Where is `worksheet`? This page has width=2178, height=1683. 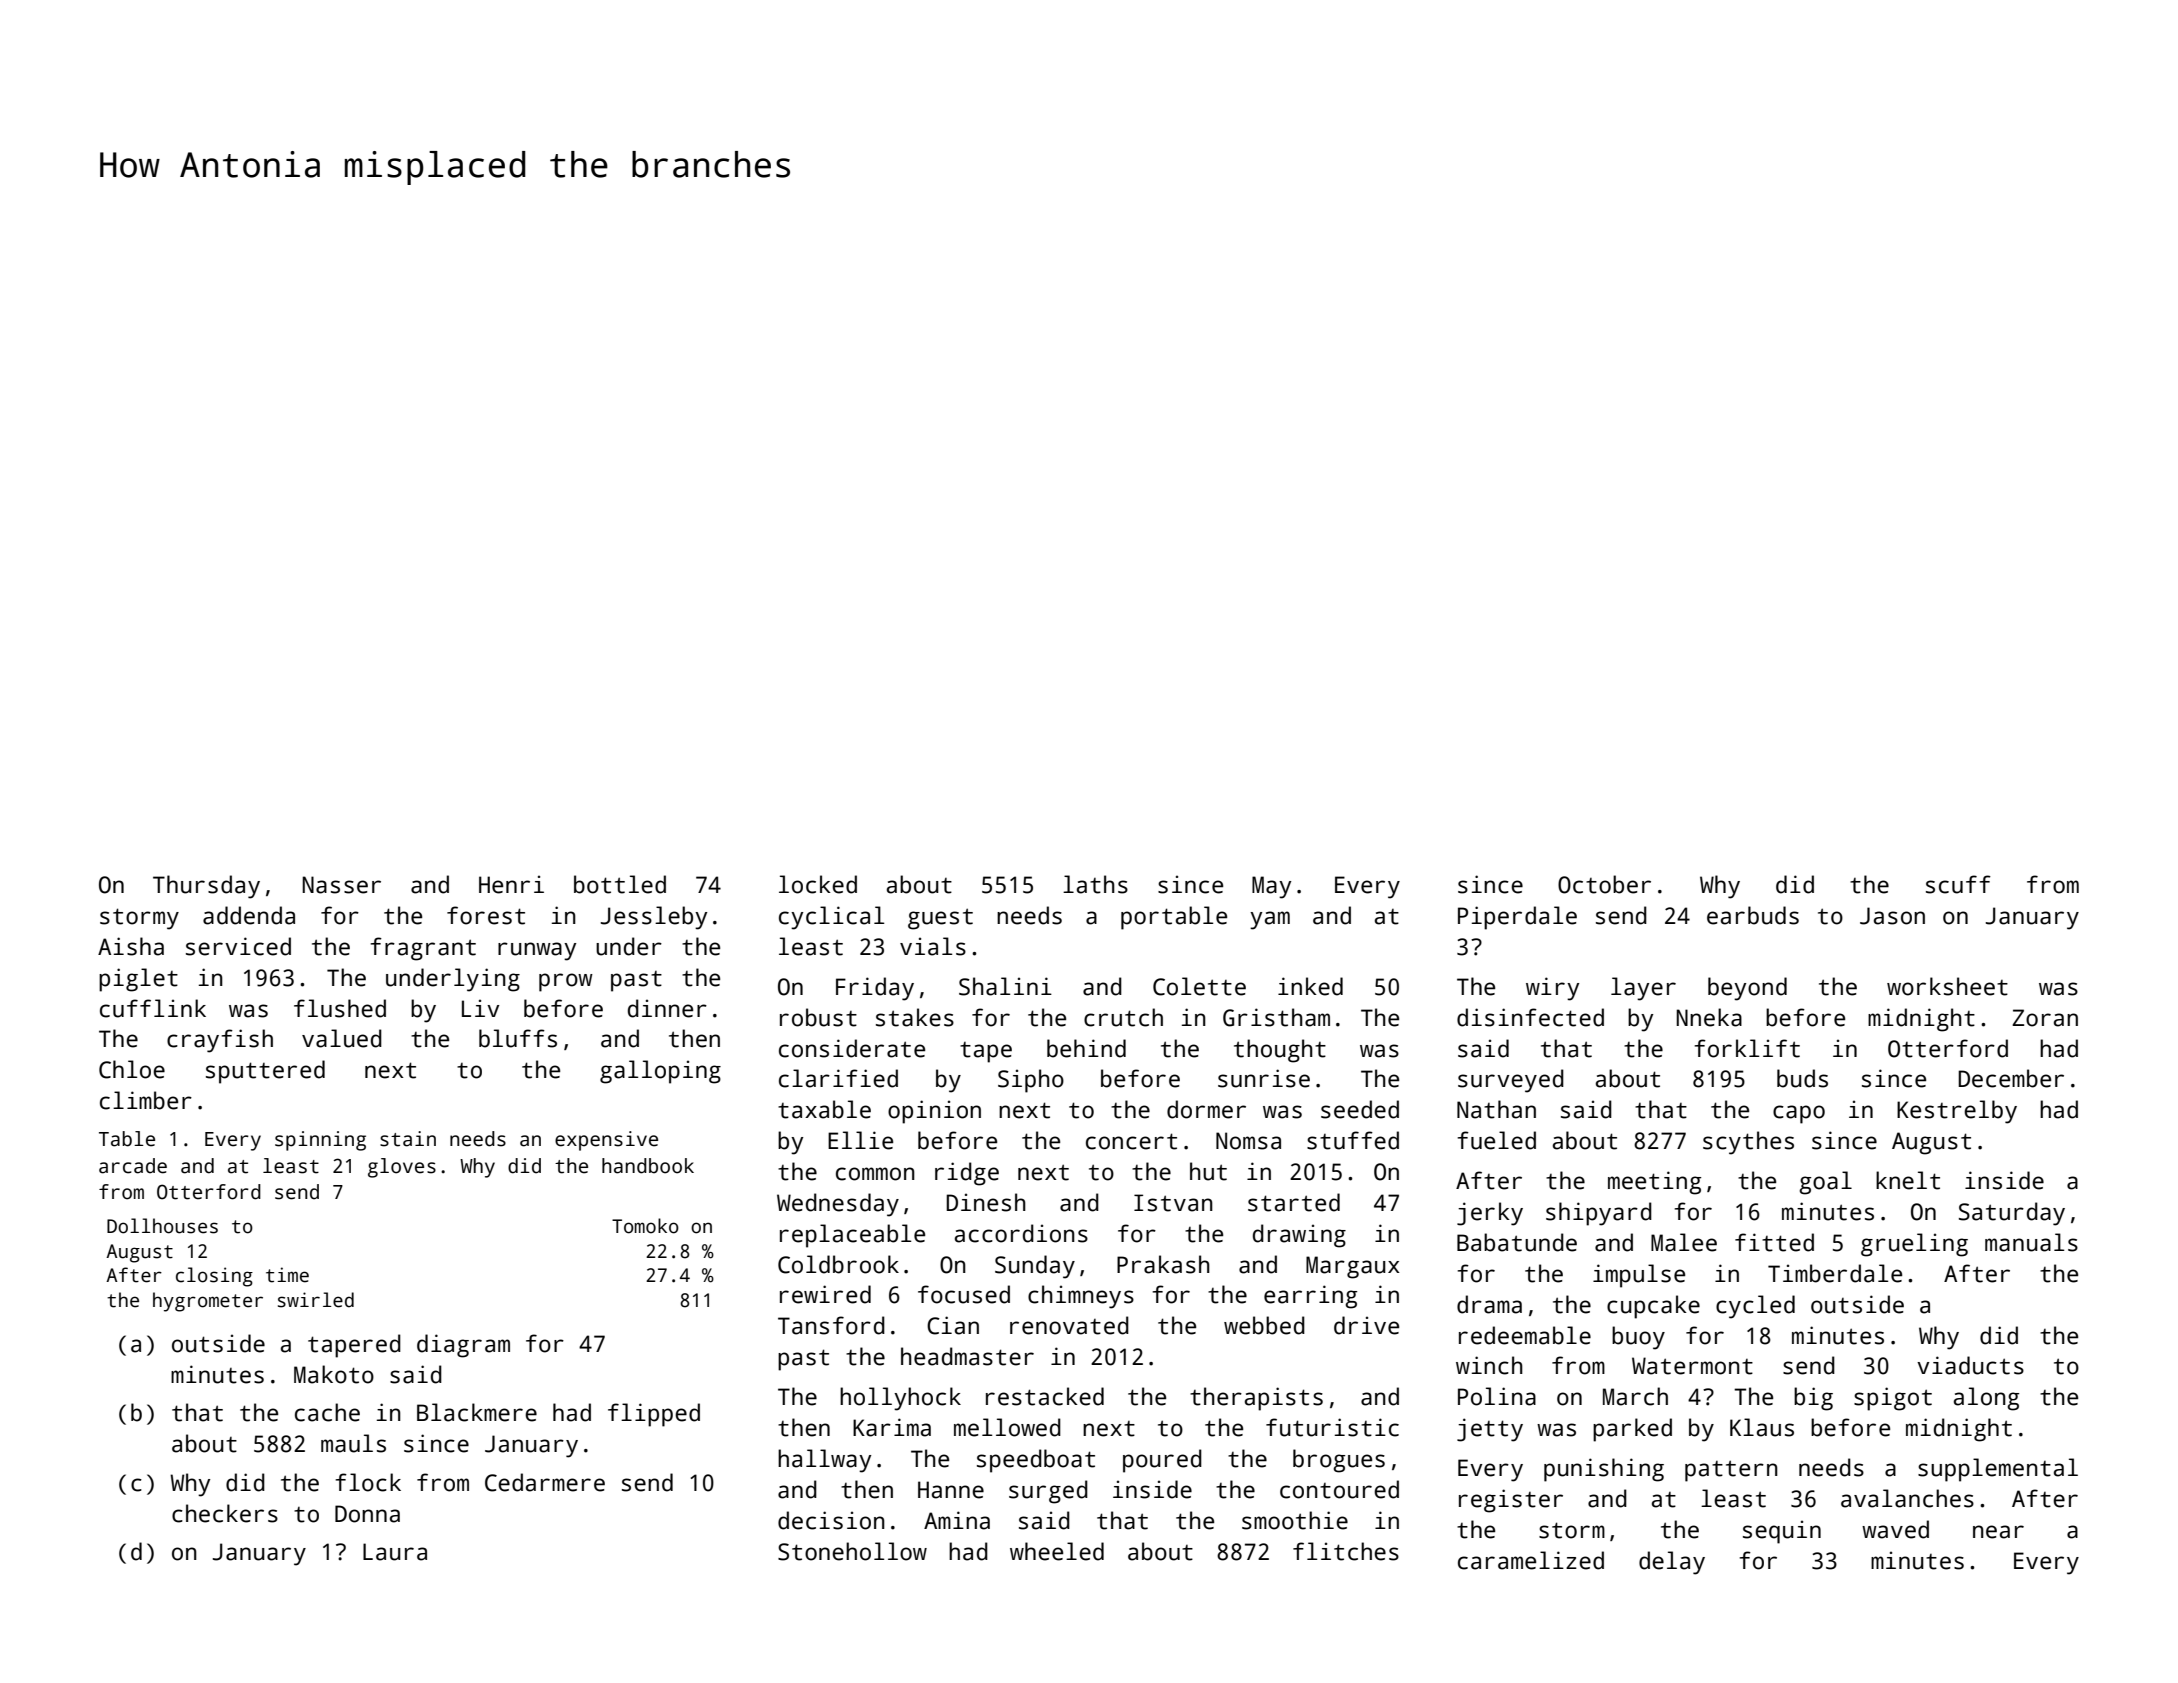
worksheet is located at coordinates (1947, 986).
